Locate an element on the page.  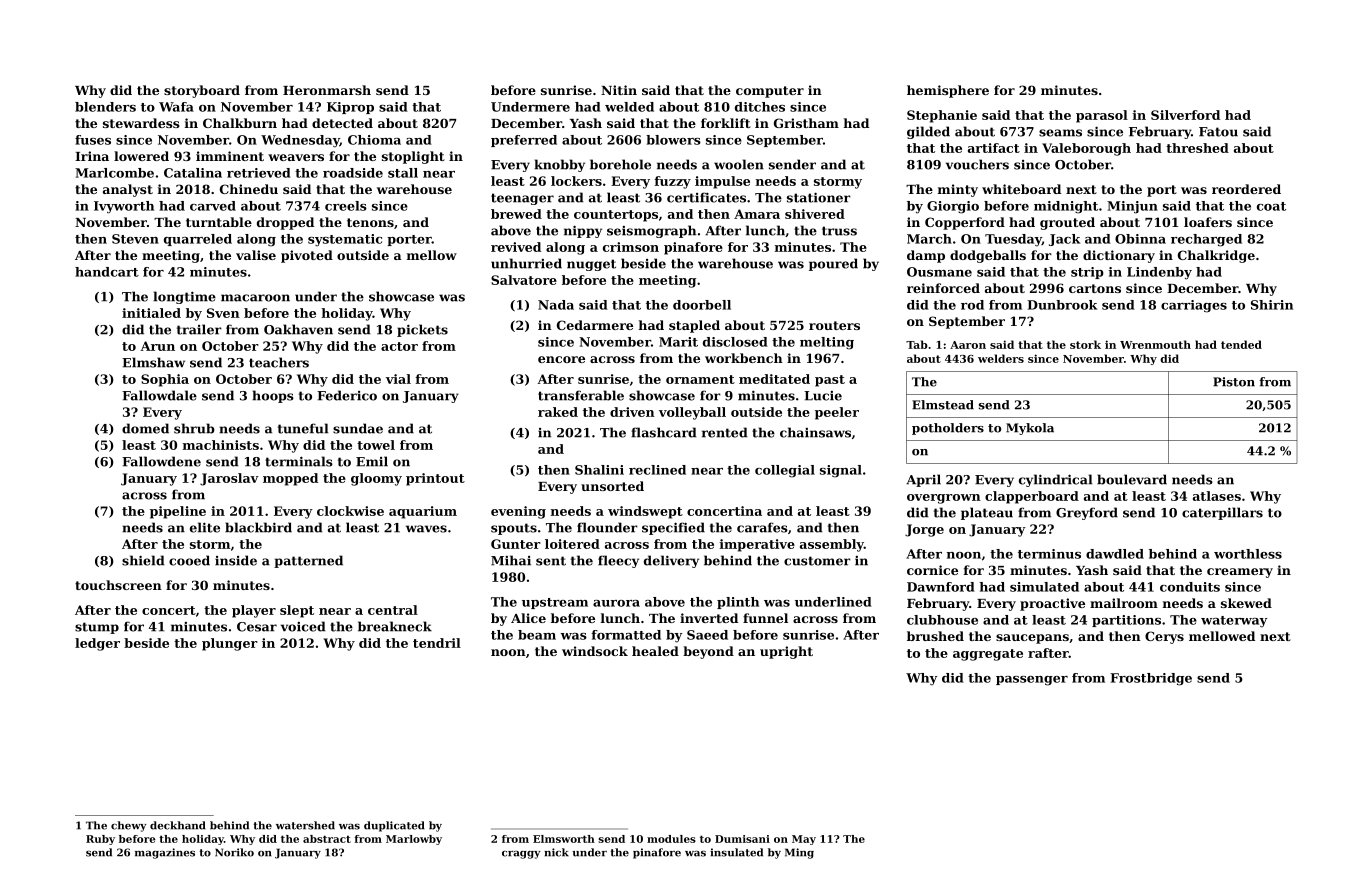
magazines is located at coordinates (165, 853).
